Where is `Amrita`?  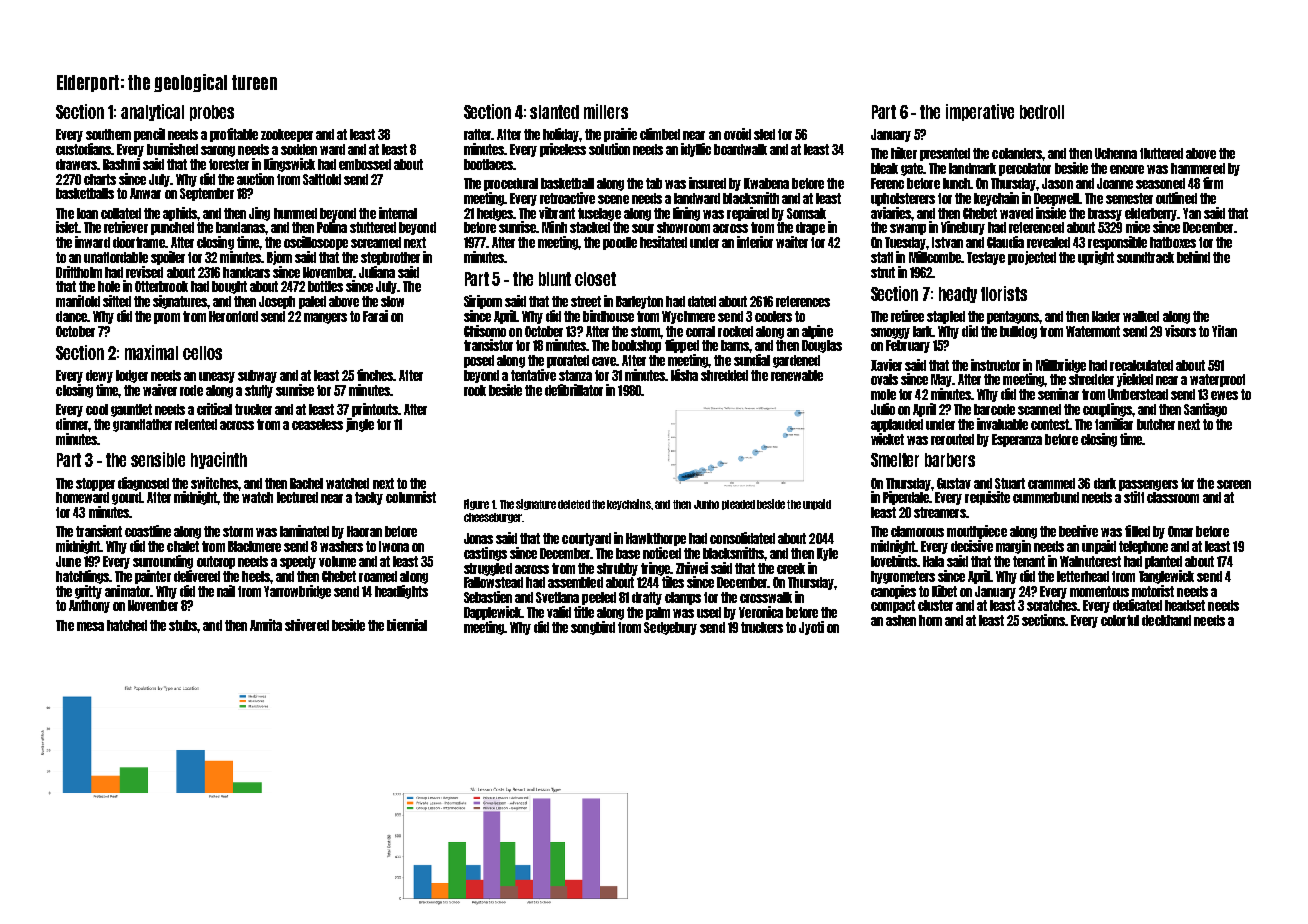
Amrita is located at coordinates (266, 625).
